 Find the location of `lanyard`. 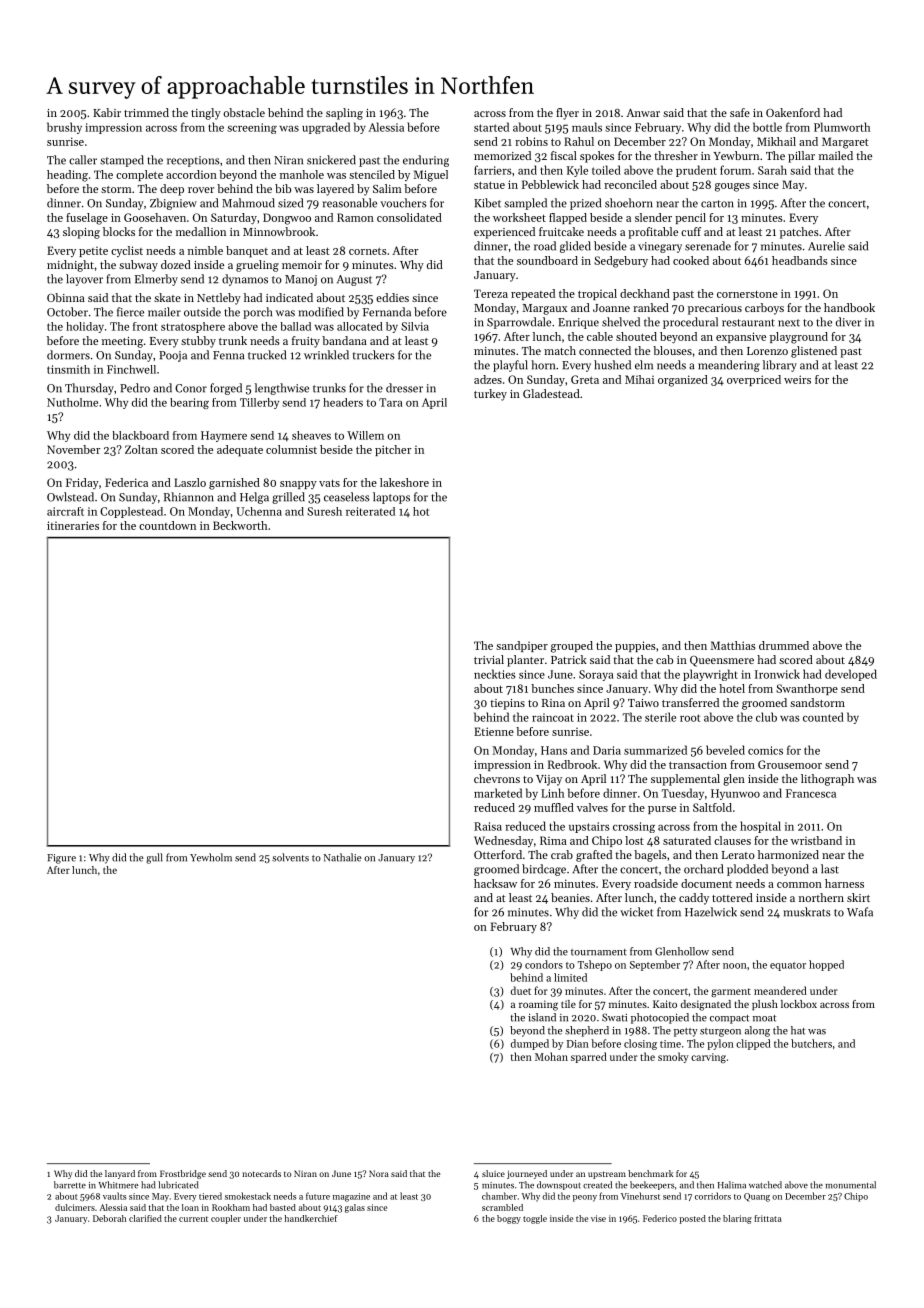

lanyard is located at coordinates (120, 1174).
